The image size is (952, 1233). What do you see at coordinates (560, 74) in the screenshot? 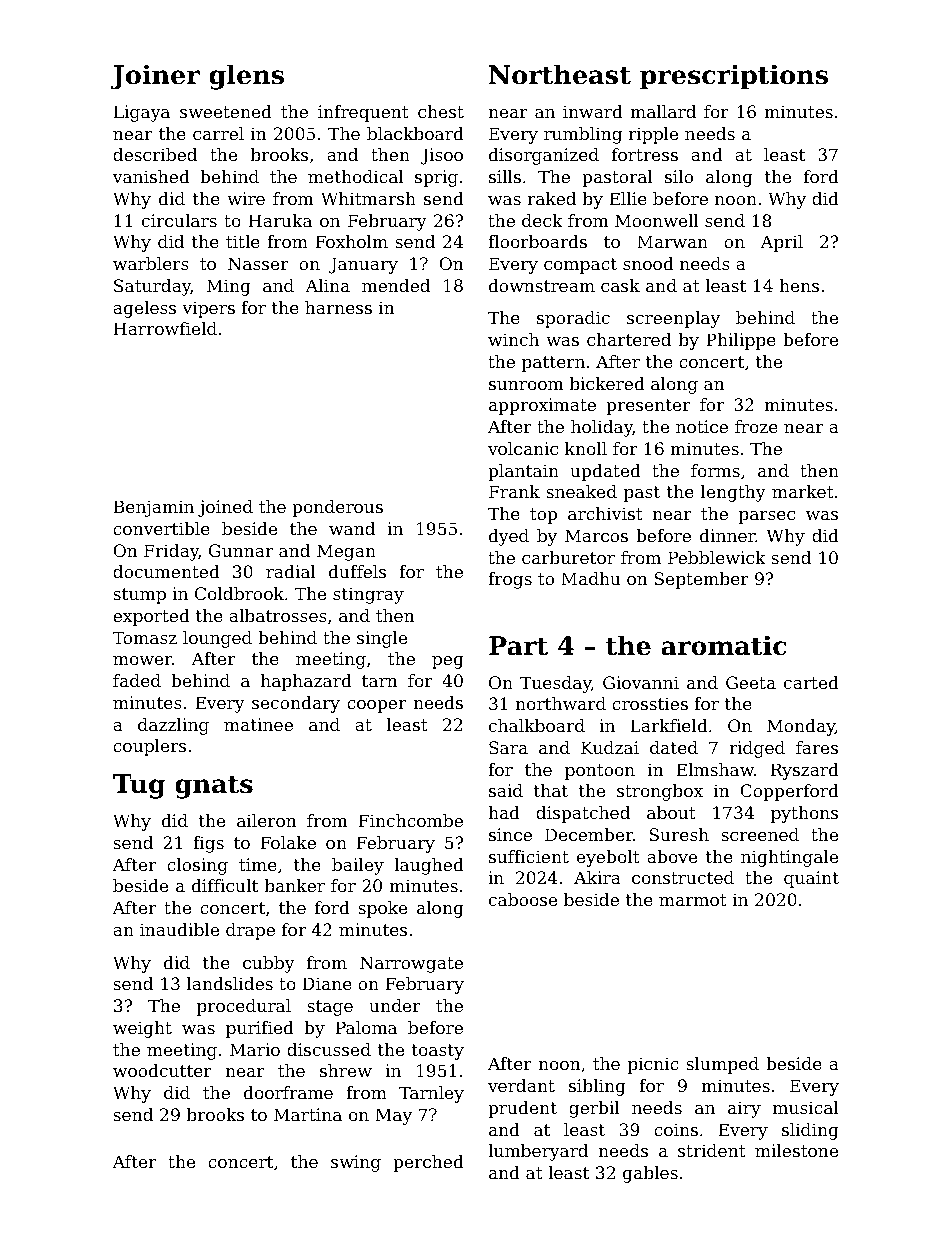
I see `Northeast` at bounding box center [560, 74].
